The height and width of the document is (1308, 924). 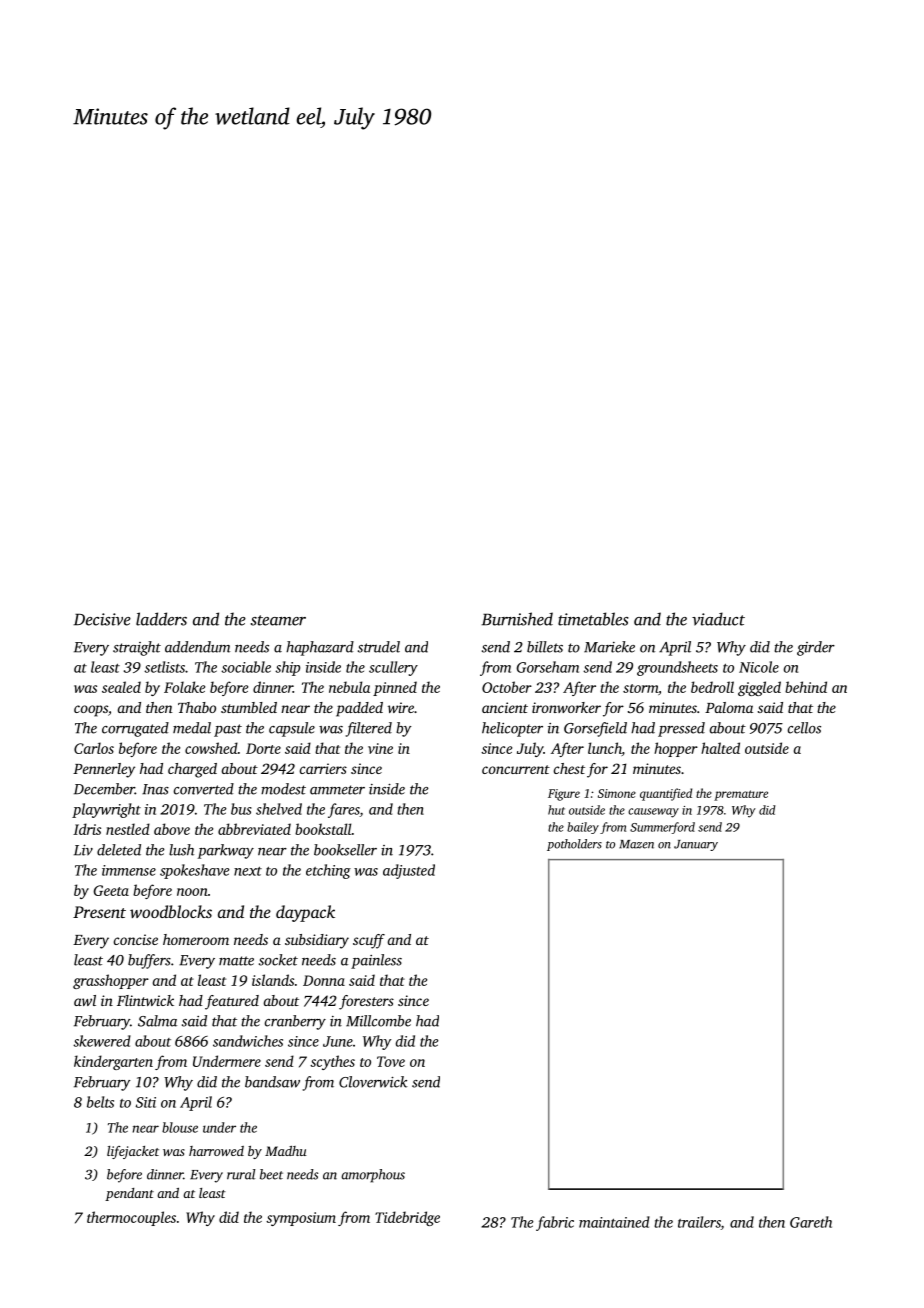 I want to click on buffers, so click(x=149, y=961).
